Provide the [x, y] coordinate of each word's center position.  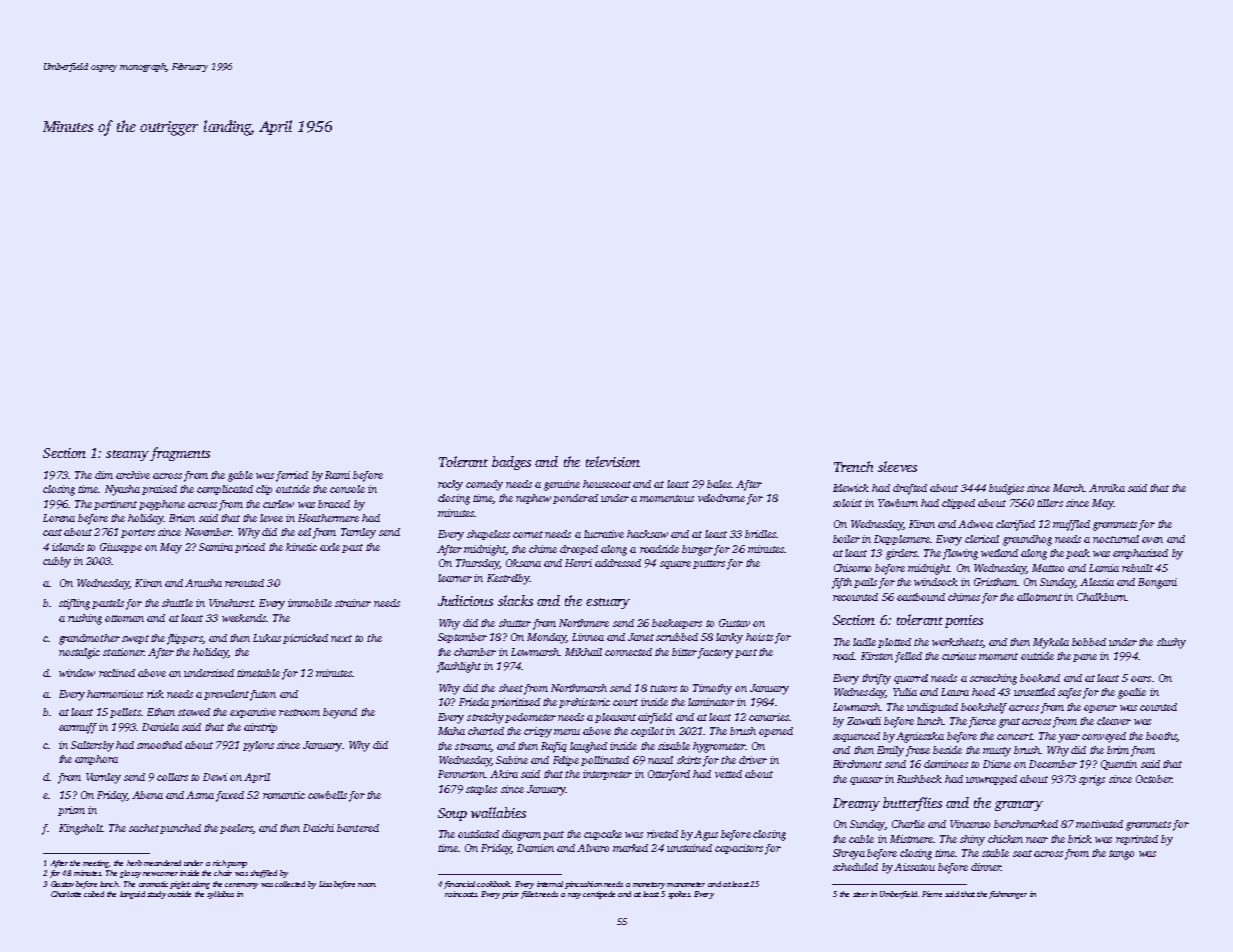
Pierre [932, 894]
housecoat [607, 484]
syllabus [220, 895]
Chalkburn [1101, 597]
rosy [574, 896]
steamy [127, 455]
